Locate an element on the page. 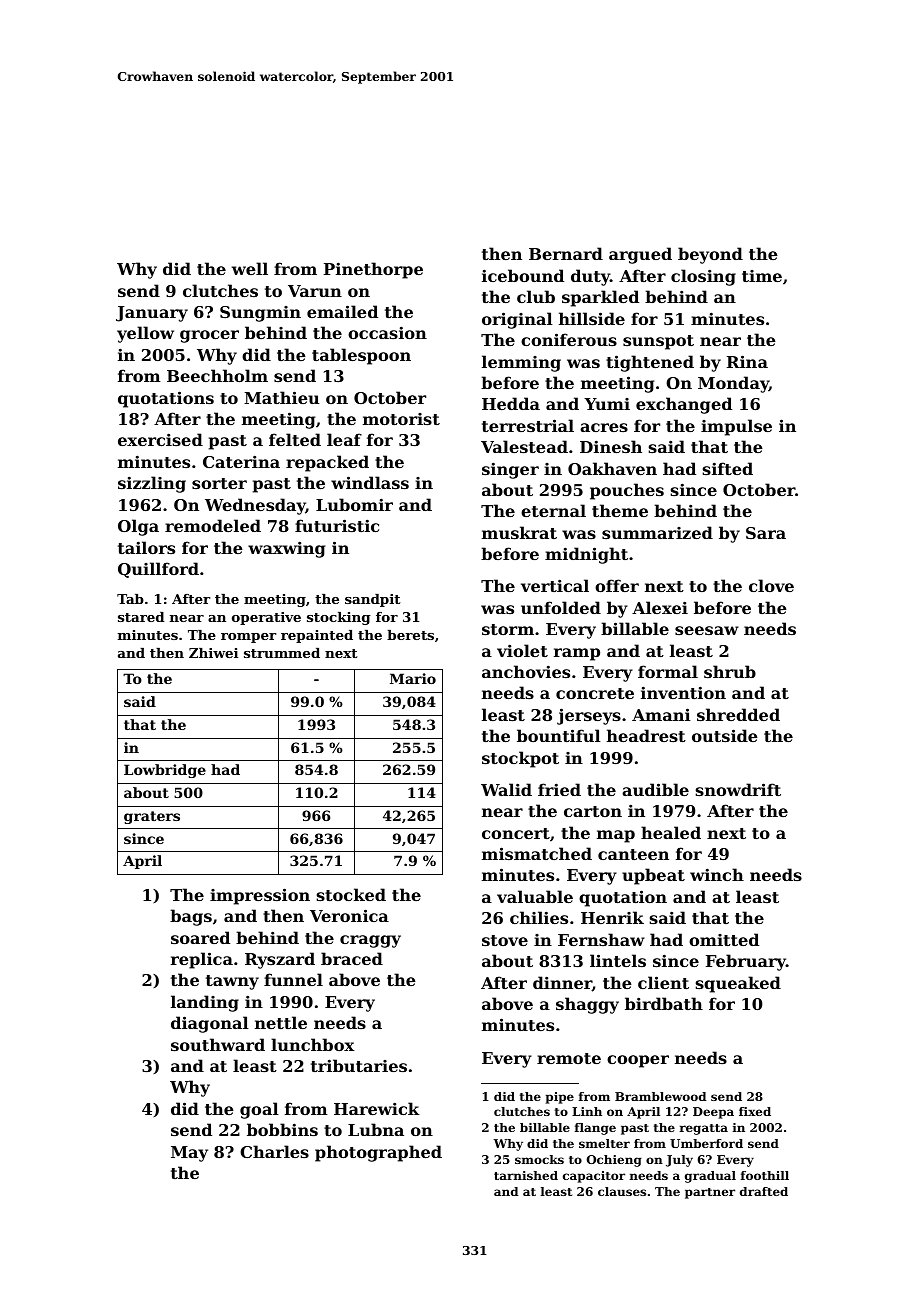 This page has height=1314, width=924. impression is located at coordinates (260, 896).
